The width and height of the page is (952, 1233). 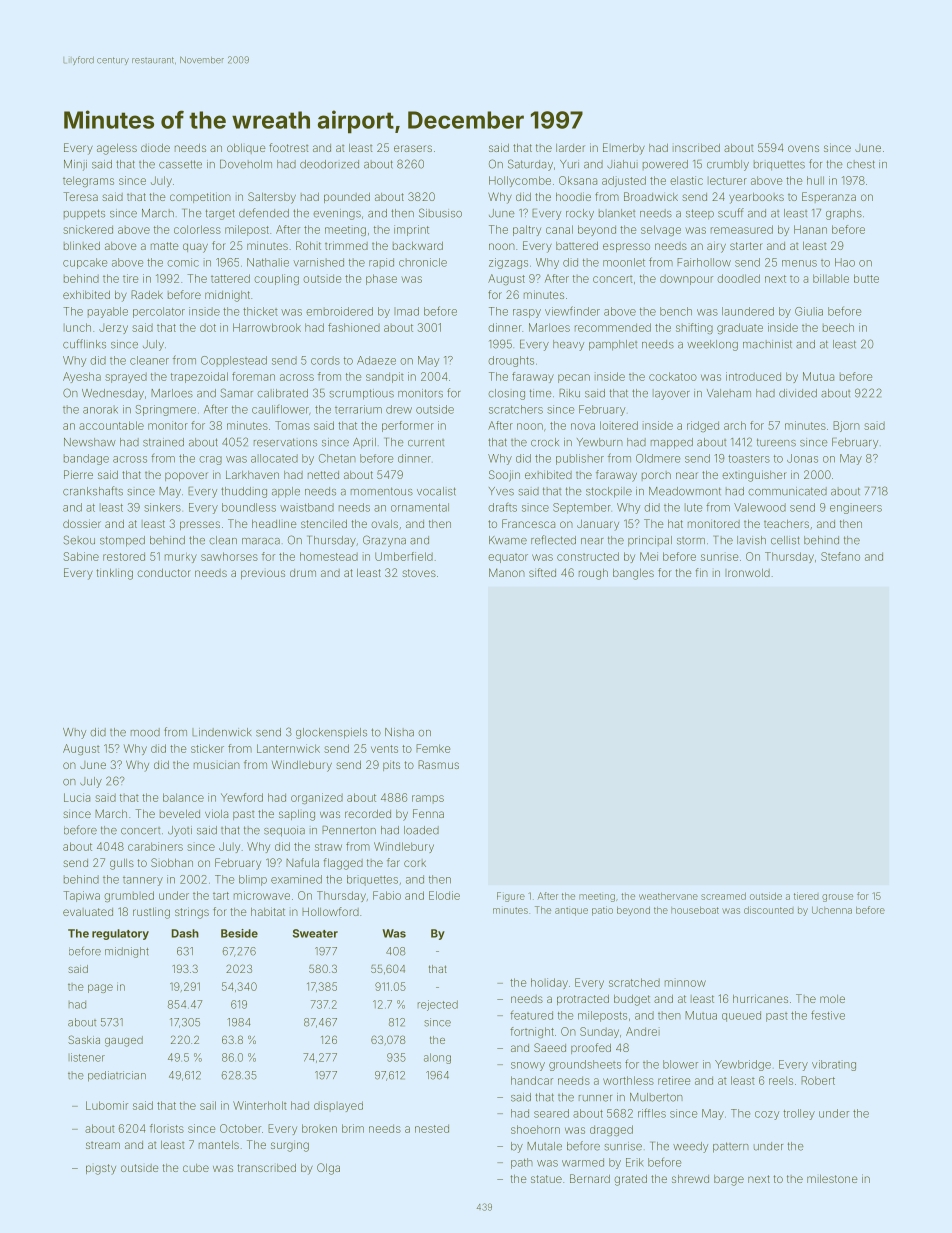 What do you see at coordinates (844, 214) in the page?
I see `graphs` at bounding box center [844, 214].
